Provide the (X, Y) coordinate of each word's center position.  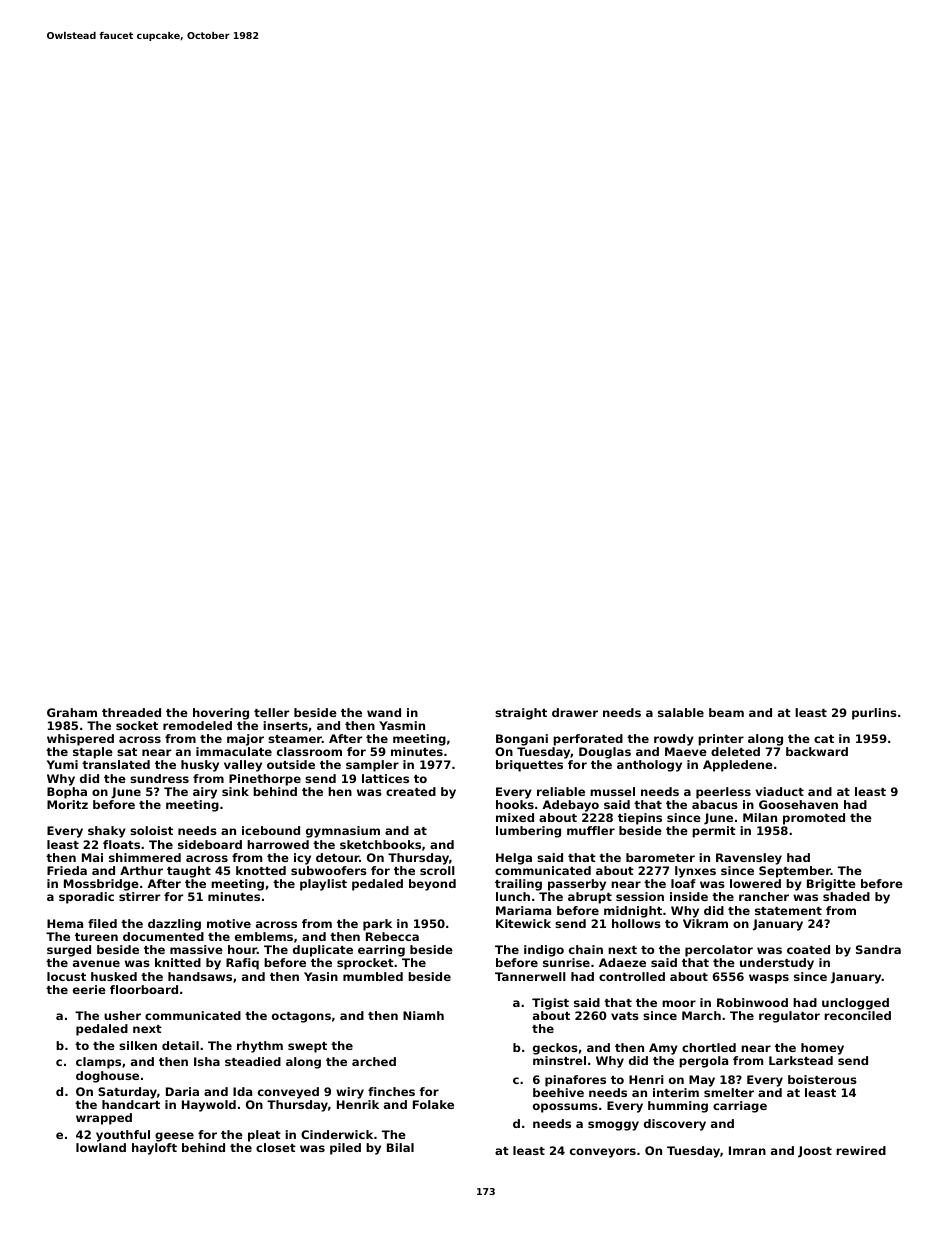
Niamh (423, 1015)
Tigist (550, 1004)
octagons (301, 1017)
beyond (432, 885)
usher (122, 1015)
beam (726, 712)
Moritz (67, 804)
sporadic (86, 898)
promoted (814, 819)
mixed (515, 817)
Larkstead (801, 1060)
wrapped (104, 1119)
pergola (703, 1062)
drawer (575, 712)
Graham (72, 712)
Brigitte (831, 885)
